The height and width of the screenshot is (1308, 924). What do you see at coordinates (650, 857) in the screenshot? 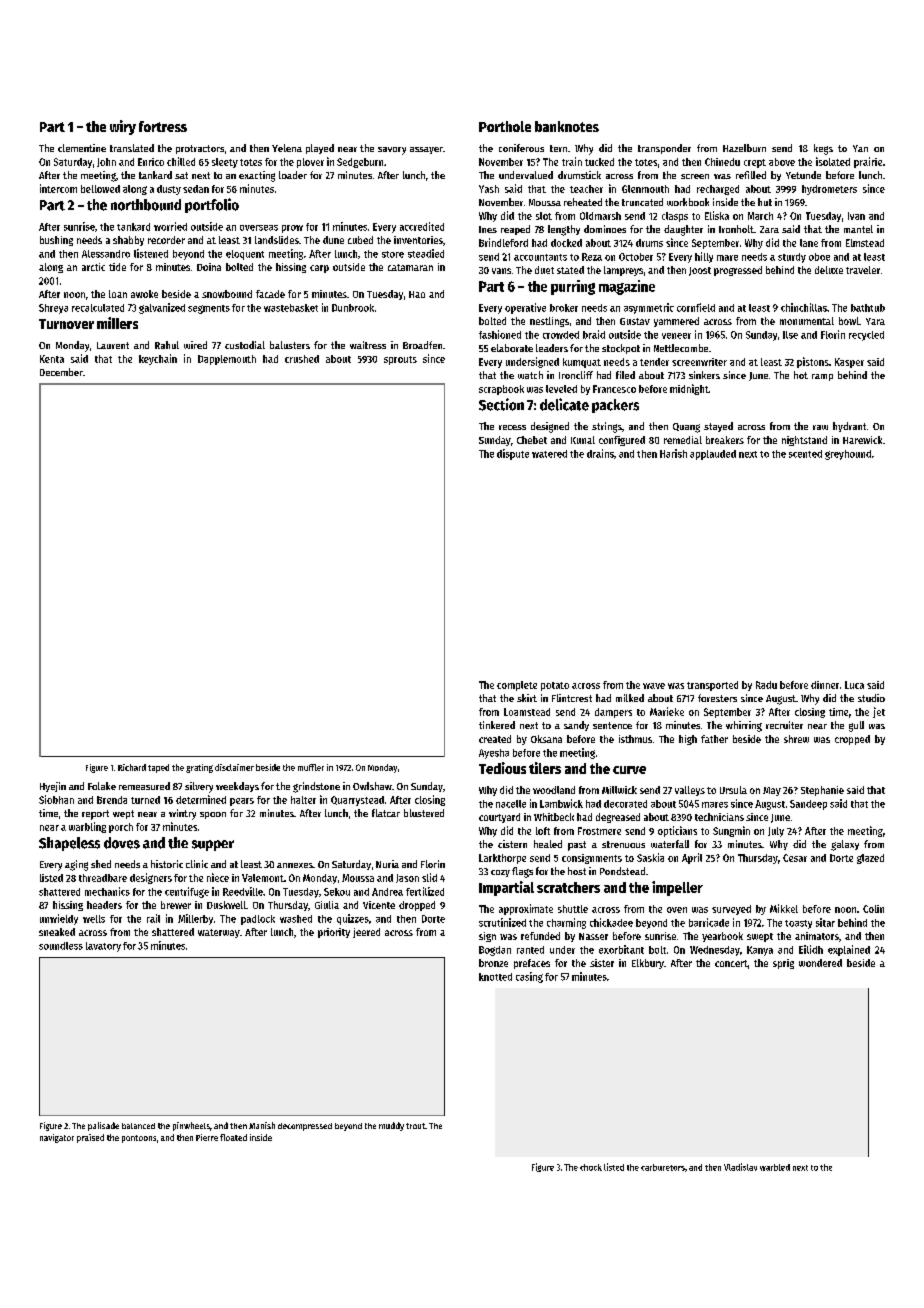
I see `Saskia` at bounding box center [650, 857].
